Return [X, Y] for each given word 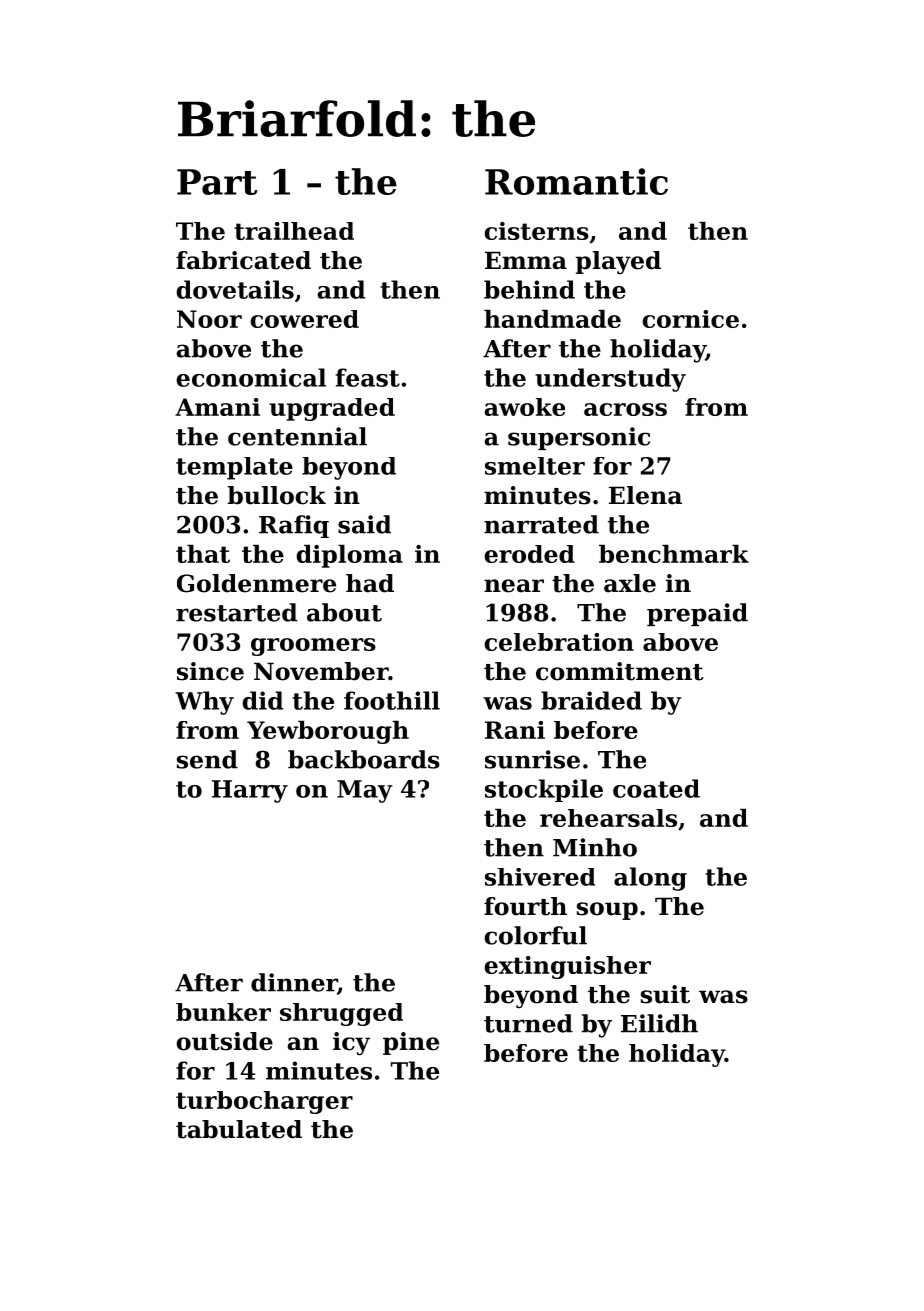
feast [368, 377]
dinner [294, 983]
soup [607, 911]
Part [217, 182]
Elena [645, 495]
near [514, 586]
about [344, 612]
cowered [304, 319]
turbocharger [264, 1102]
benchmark [674, 554]
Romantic [576, 181]
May [365, 791]
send [207, 759]
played [618, 262]
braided [591, 700]
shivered [540, 877]
